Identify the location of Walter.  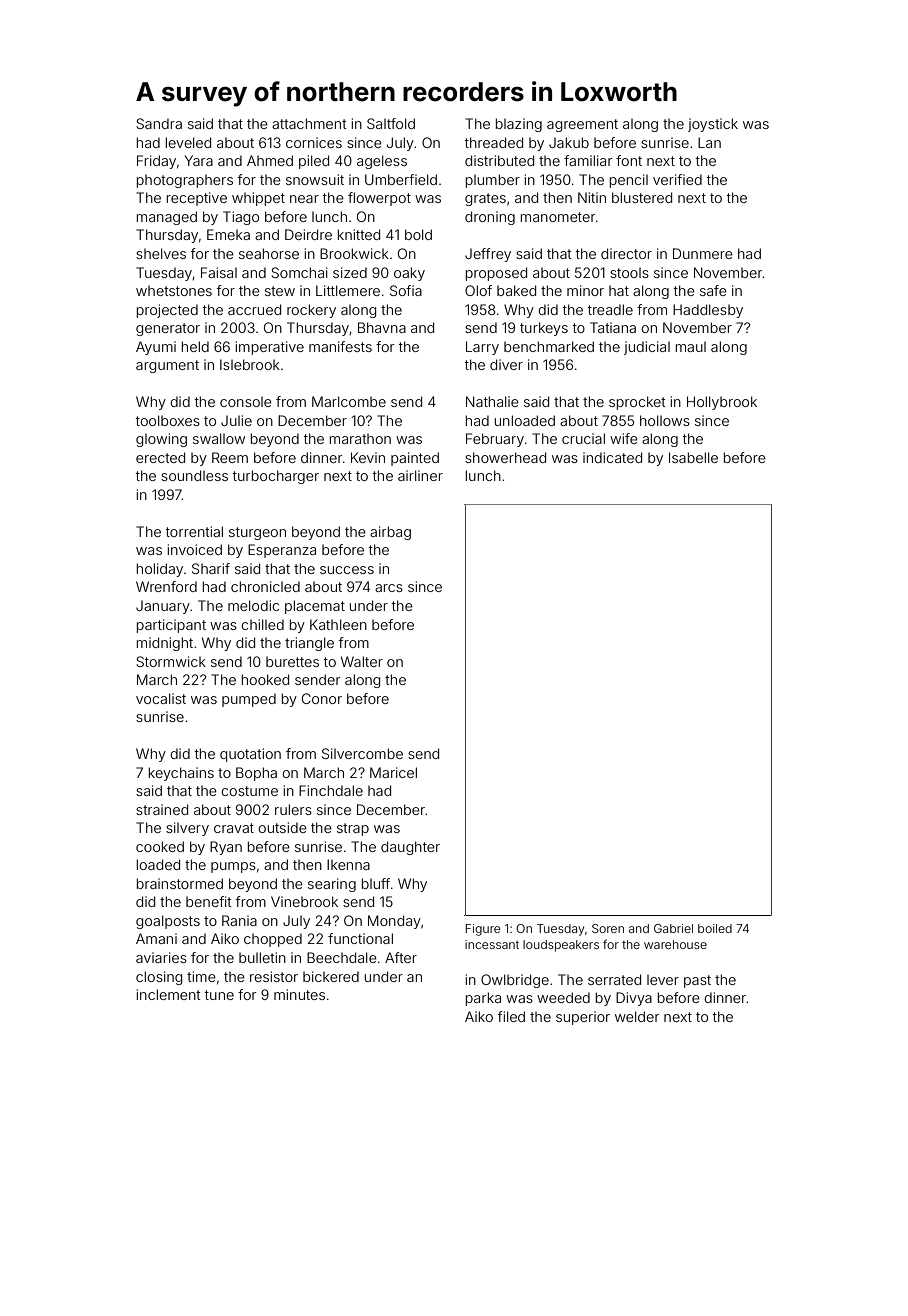
(362, 661).
